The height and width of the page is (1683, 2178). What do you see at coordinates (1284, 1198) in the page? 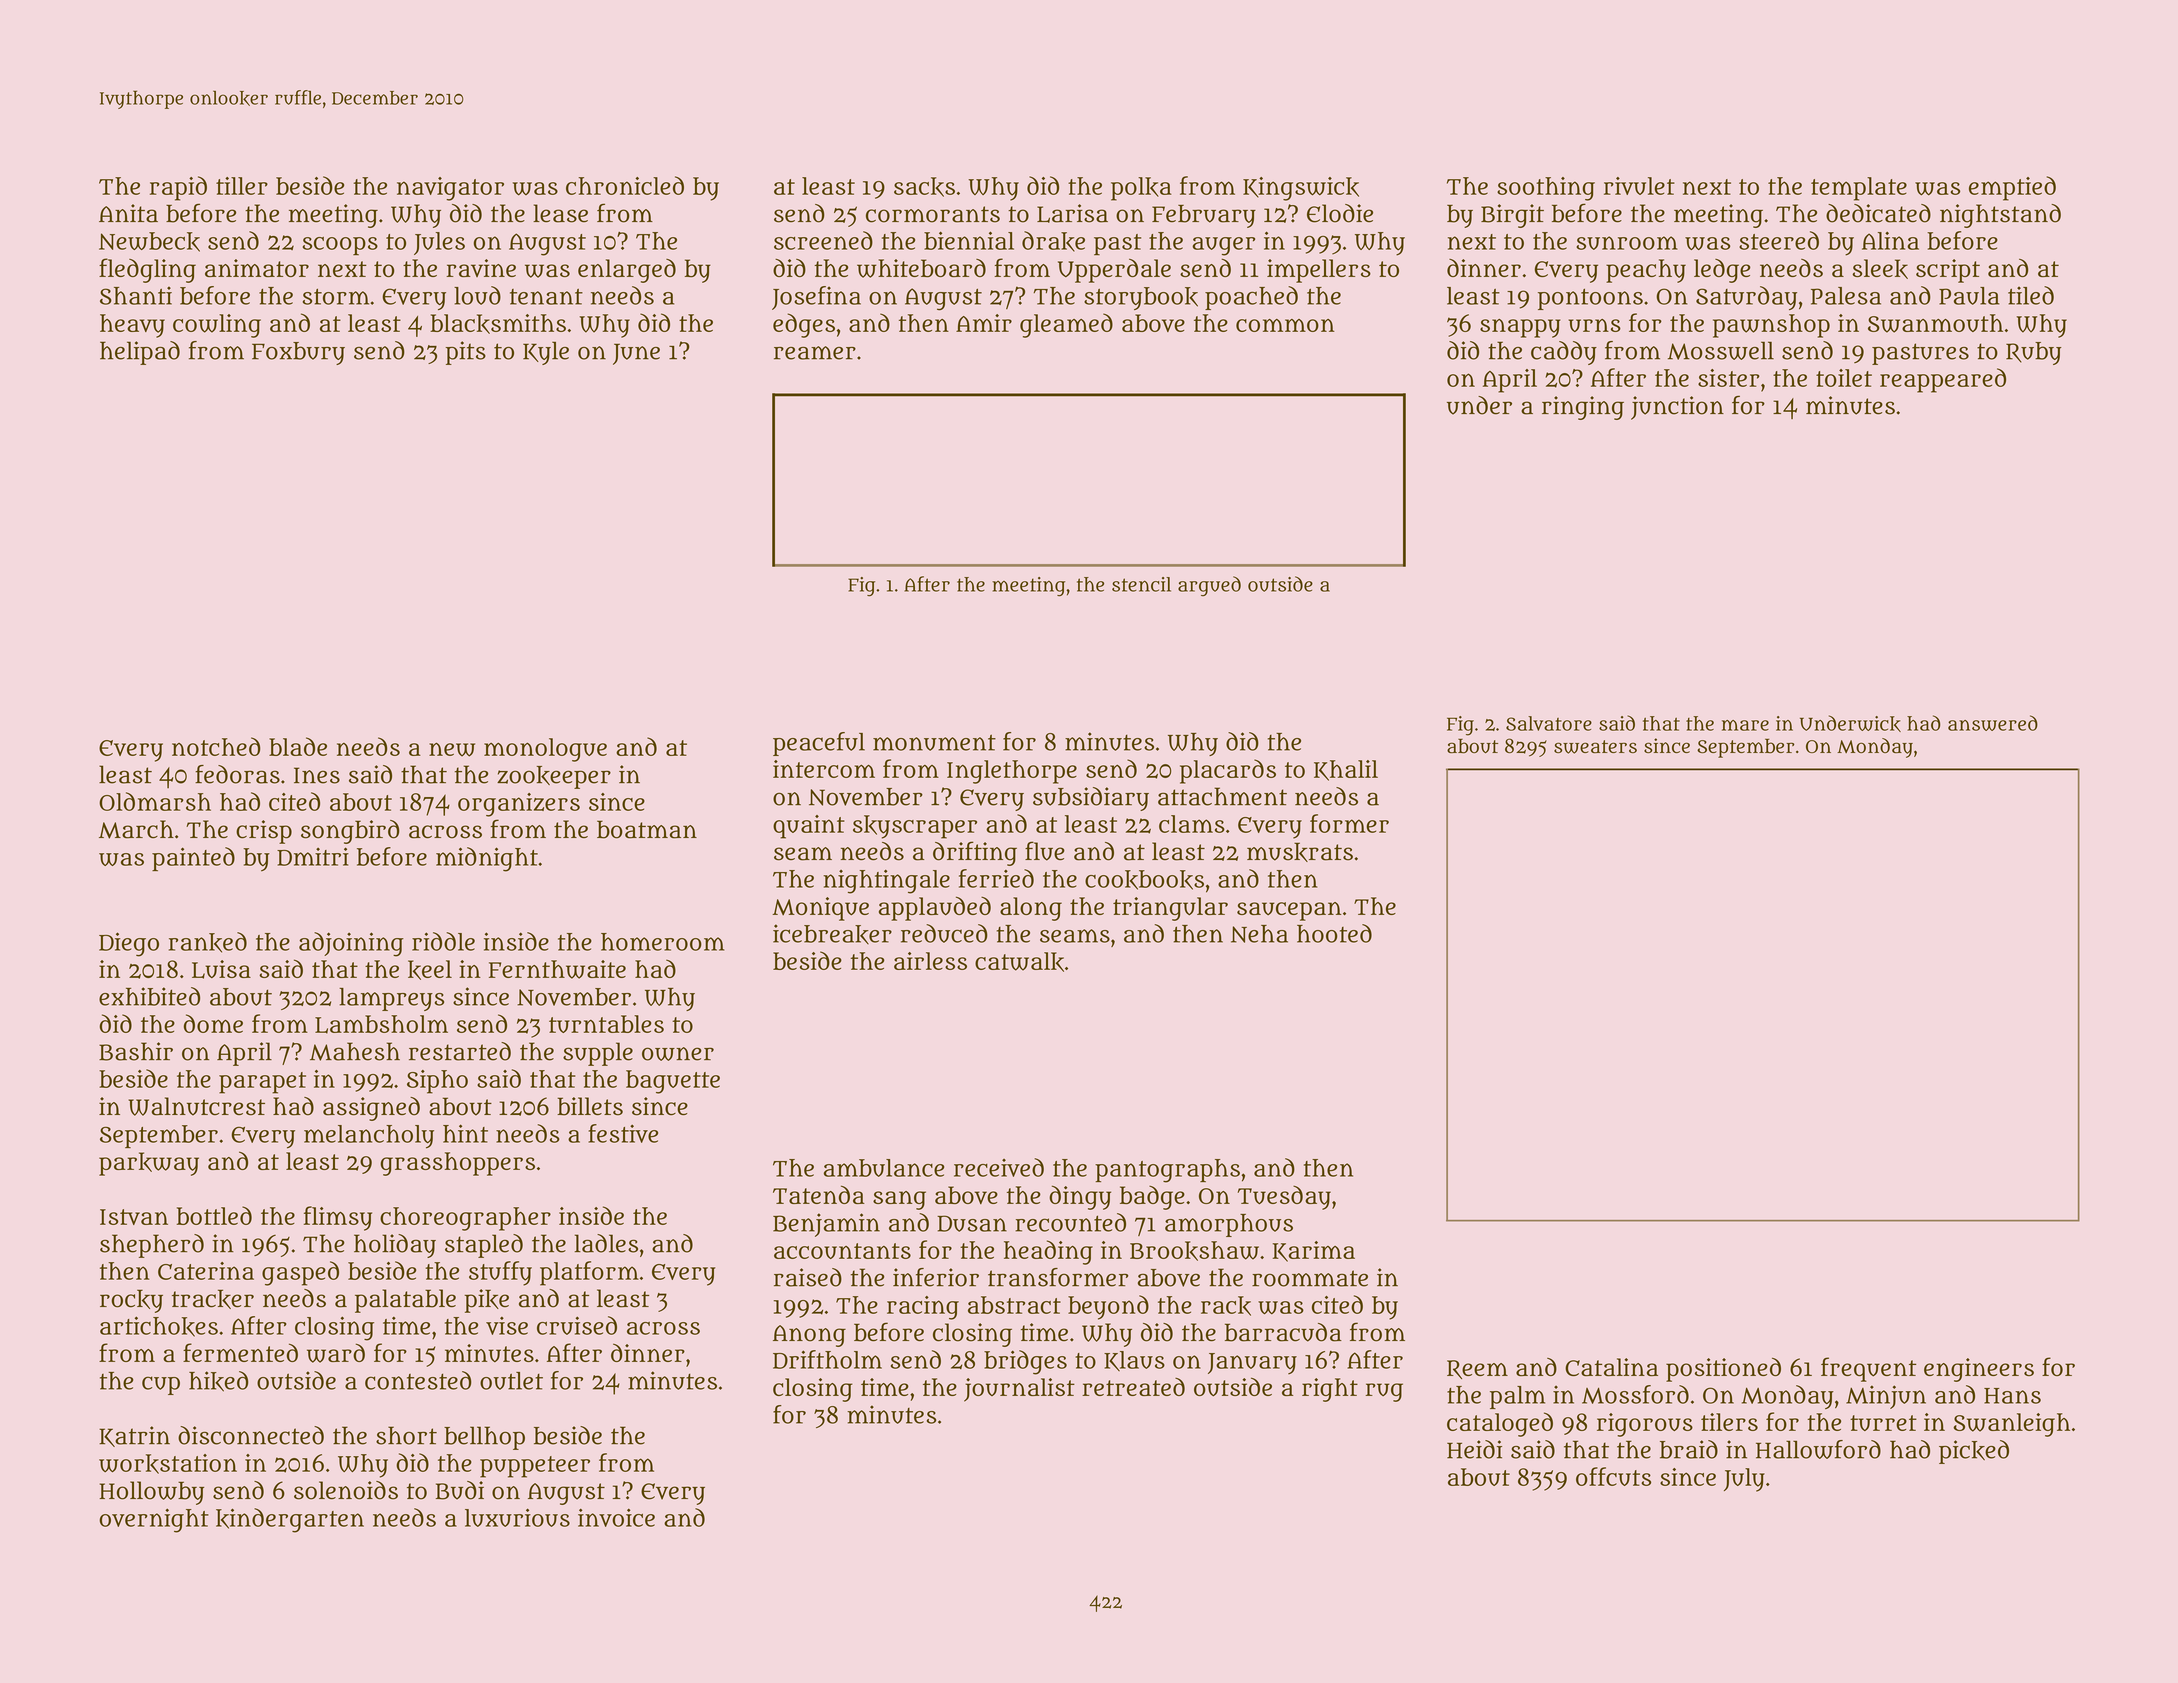
I see `Tuesday` at bounding box center [1284, 1198].
